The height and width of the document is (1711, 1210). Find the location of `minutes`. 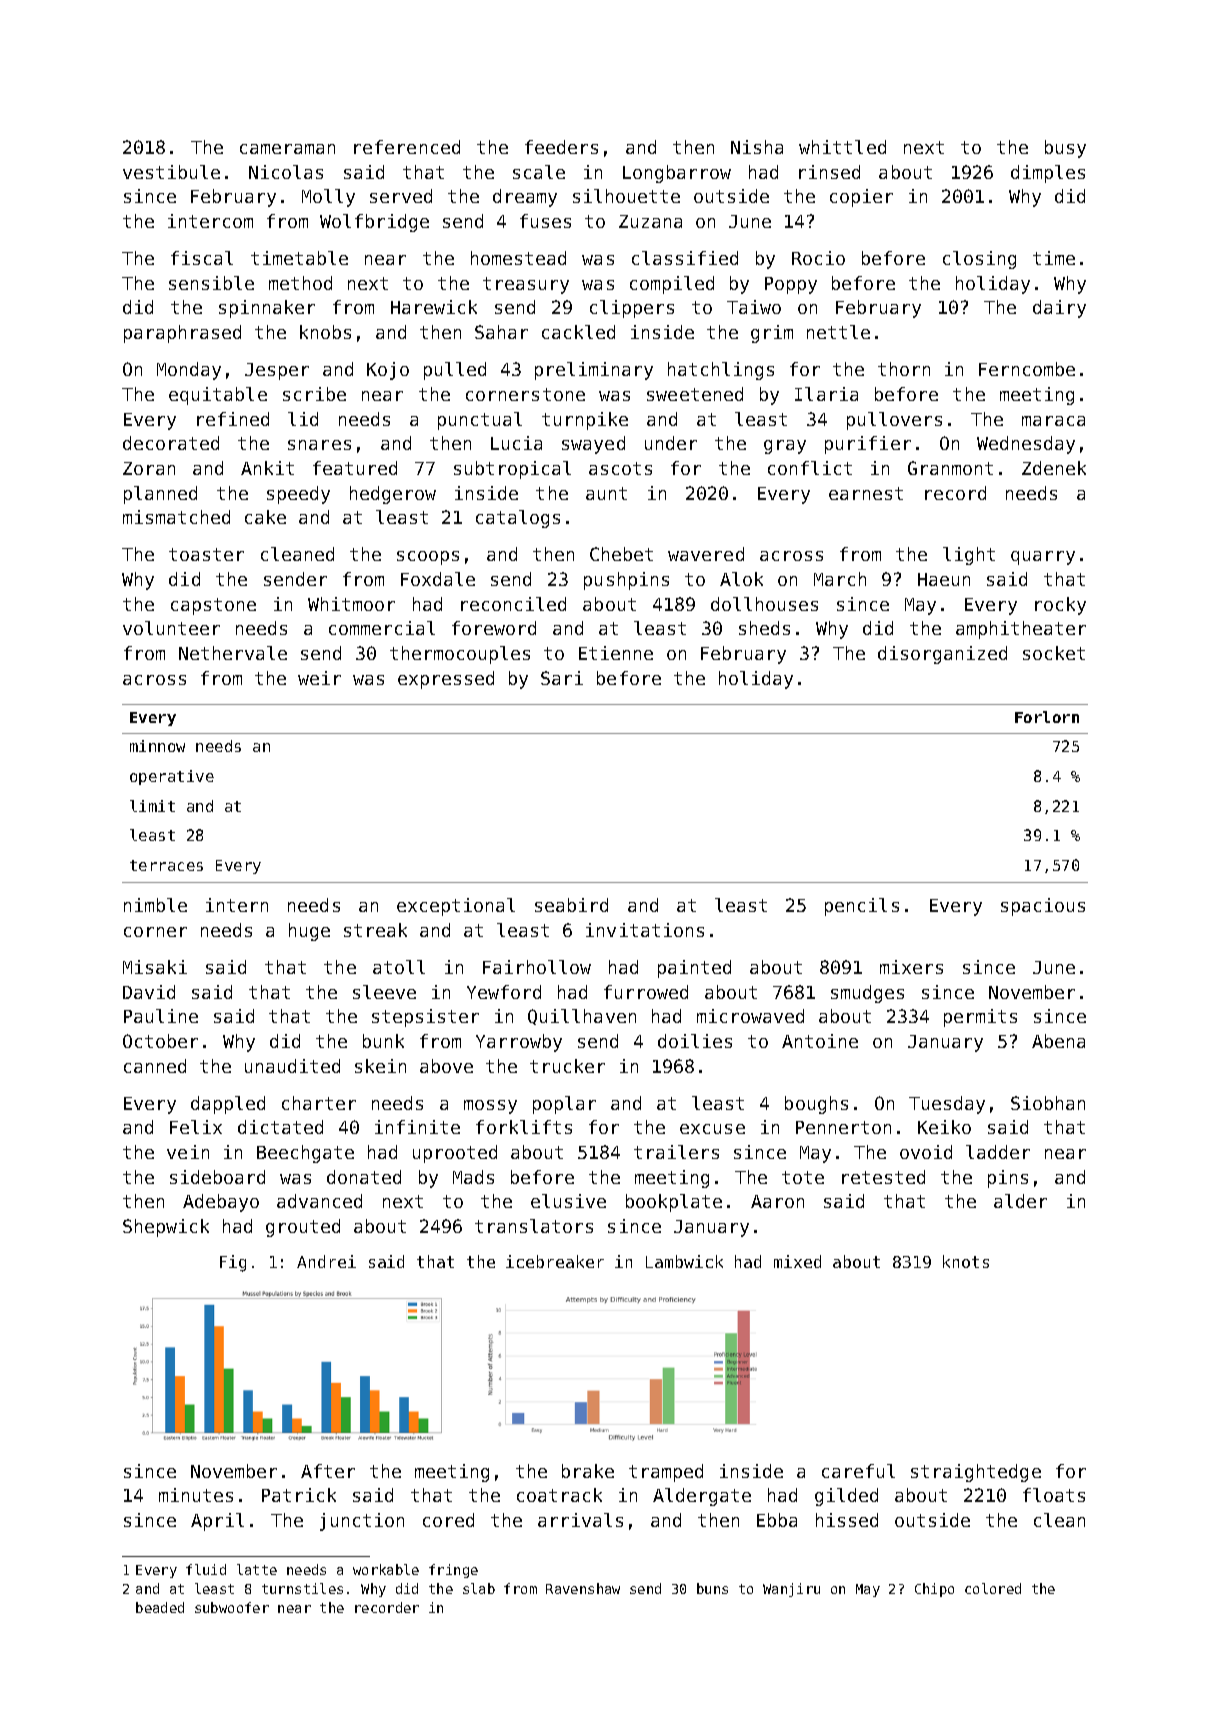

minutes is located at coordinates (196, 1495).
